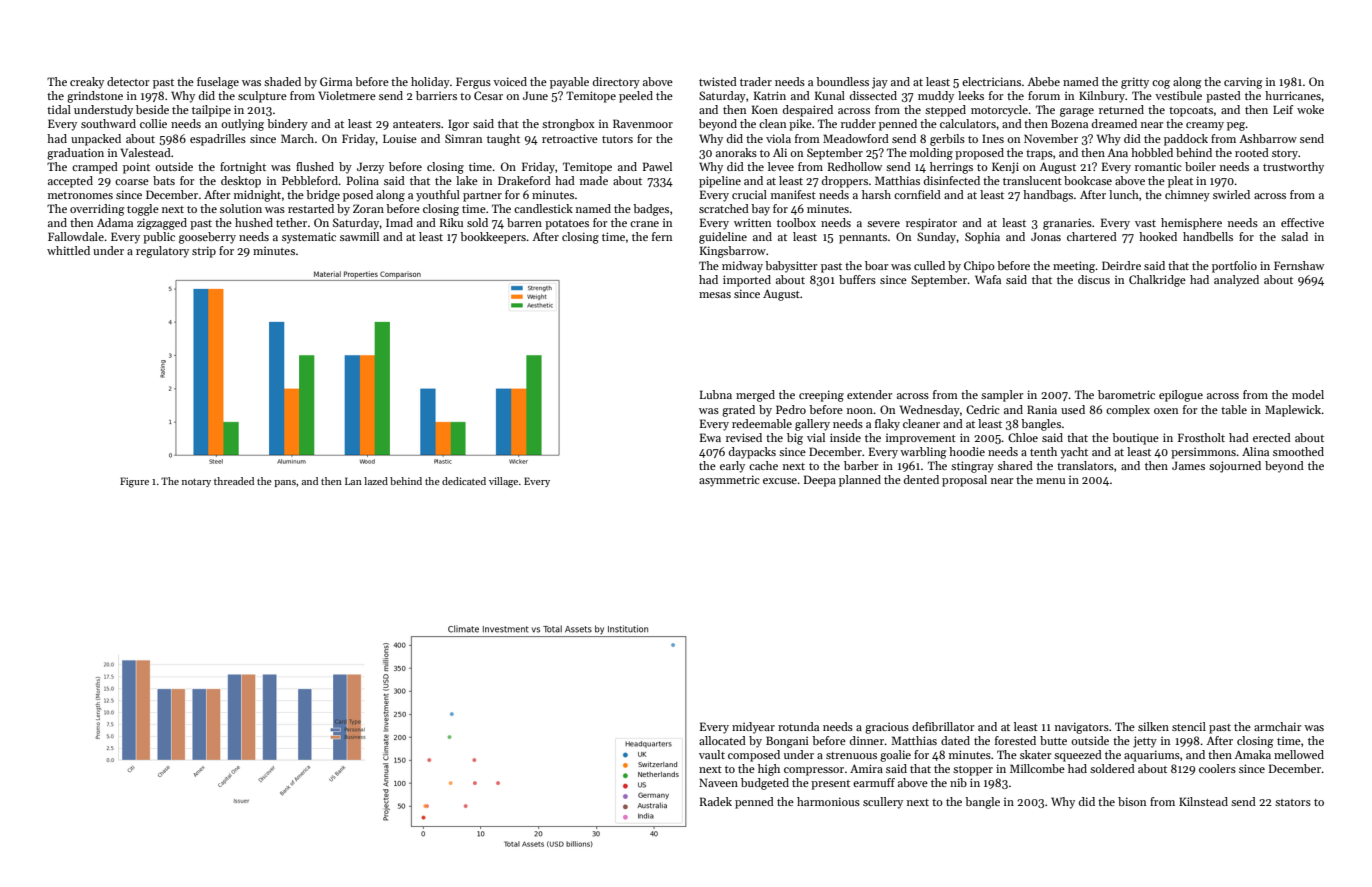 The image size is (1372, 887). Describe the element at coordinates (820, 481) in the document. I see `Deepa` at that location.
